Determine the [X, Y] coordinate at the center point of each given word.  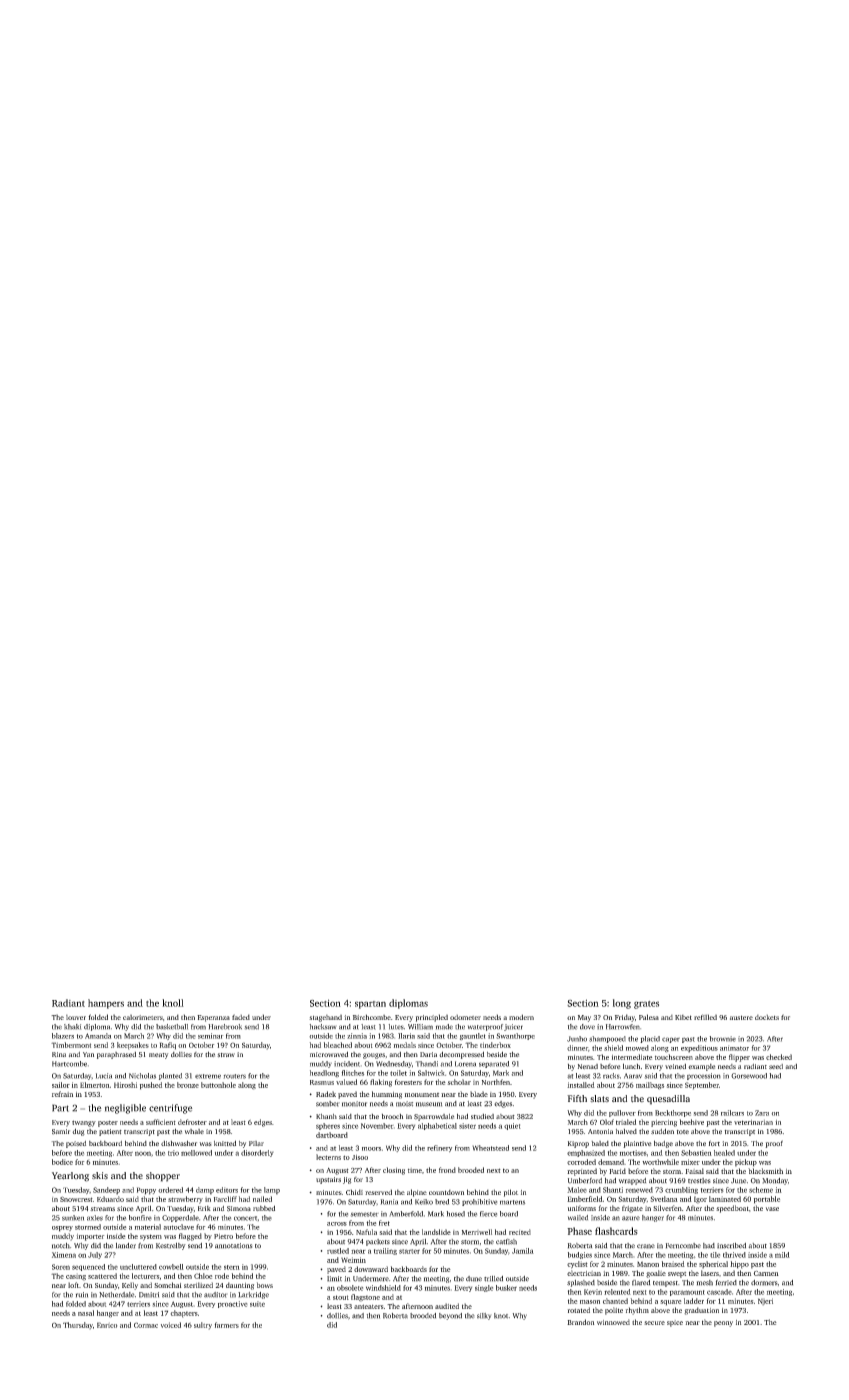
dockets [767, 1017]
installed [581, 1085]
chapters [184, 1314]
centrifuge [170, 1109]
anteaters [368, 1306]
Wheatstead [490, 1148]
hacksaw [323, 1027]
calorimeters [143, 1017]
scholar [459, 1082]
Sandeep [106, 1191]
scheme [761, 1190]
